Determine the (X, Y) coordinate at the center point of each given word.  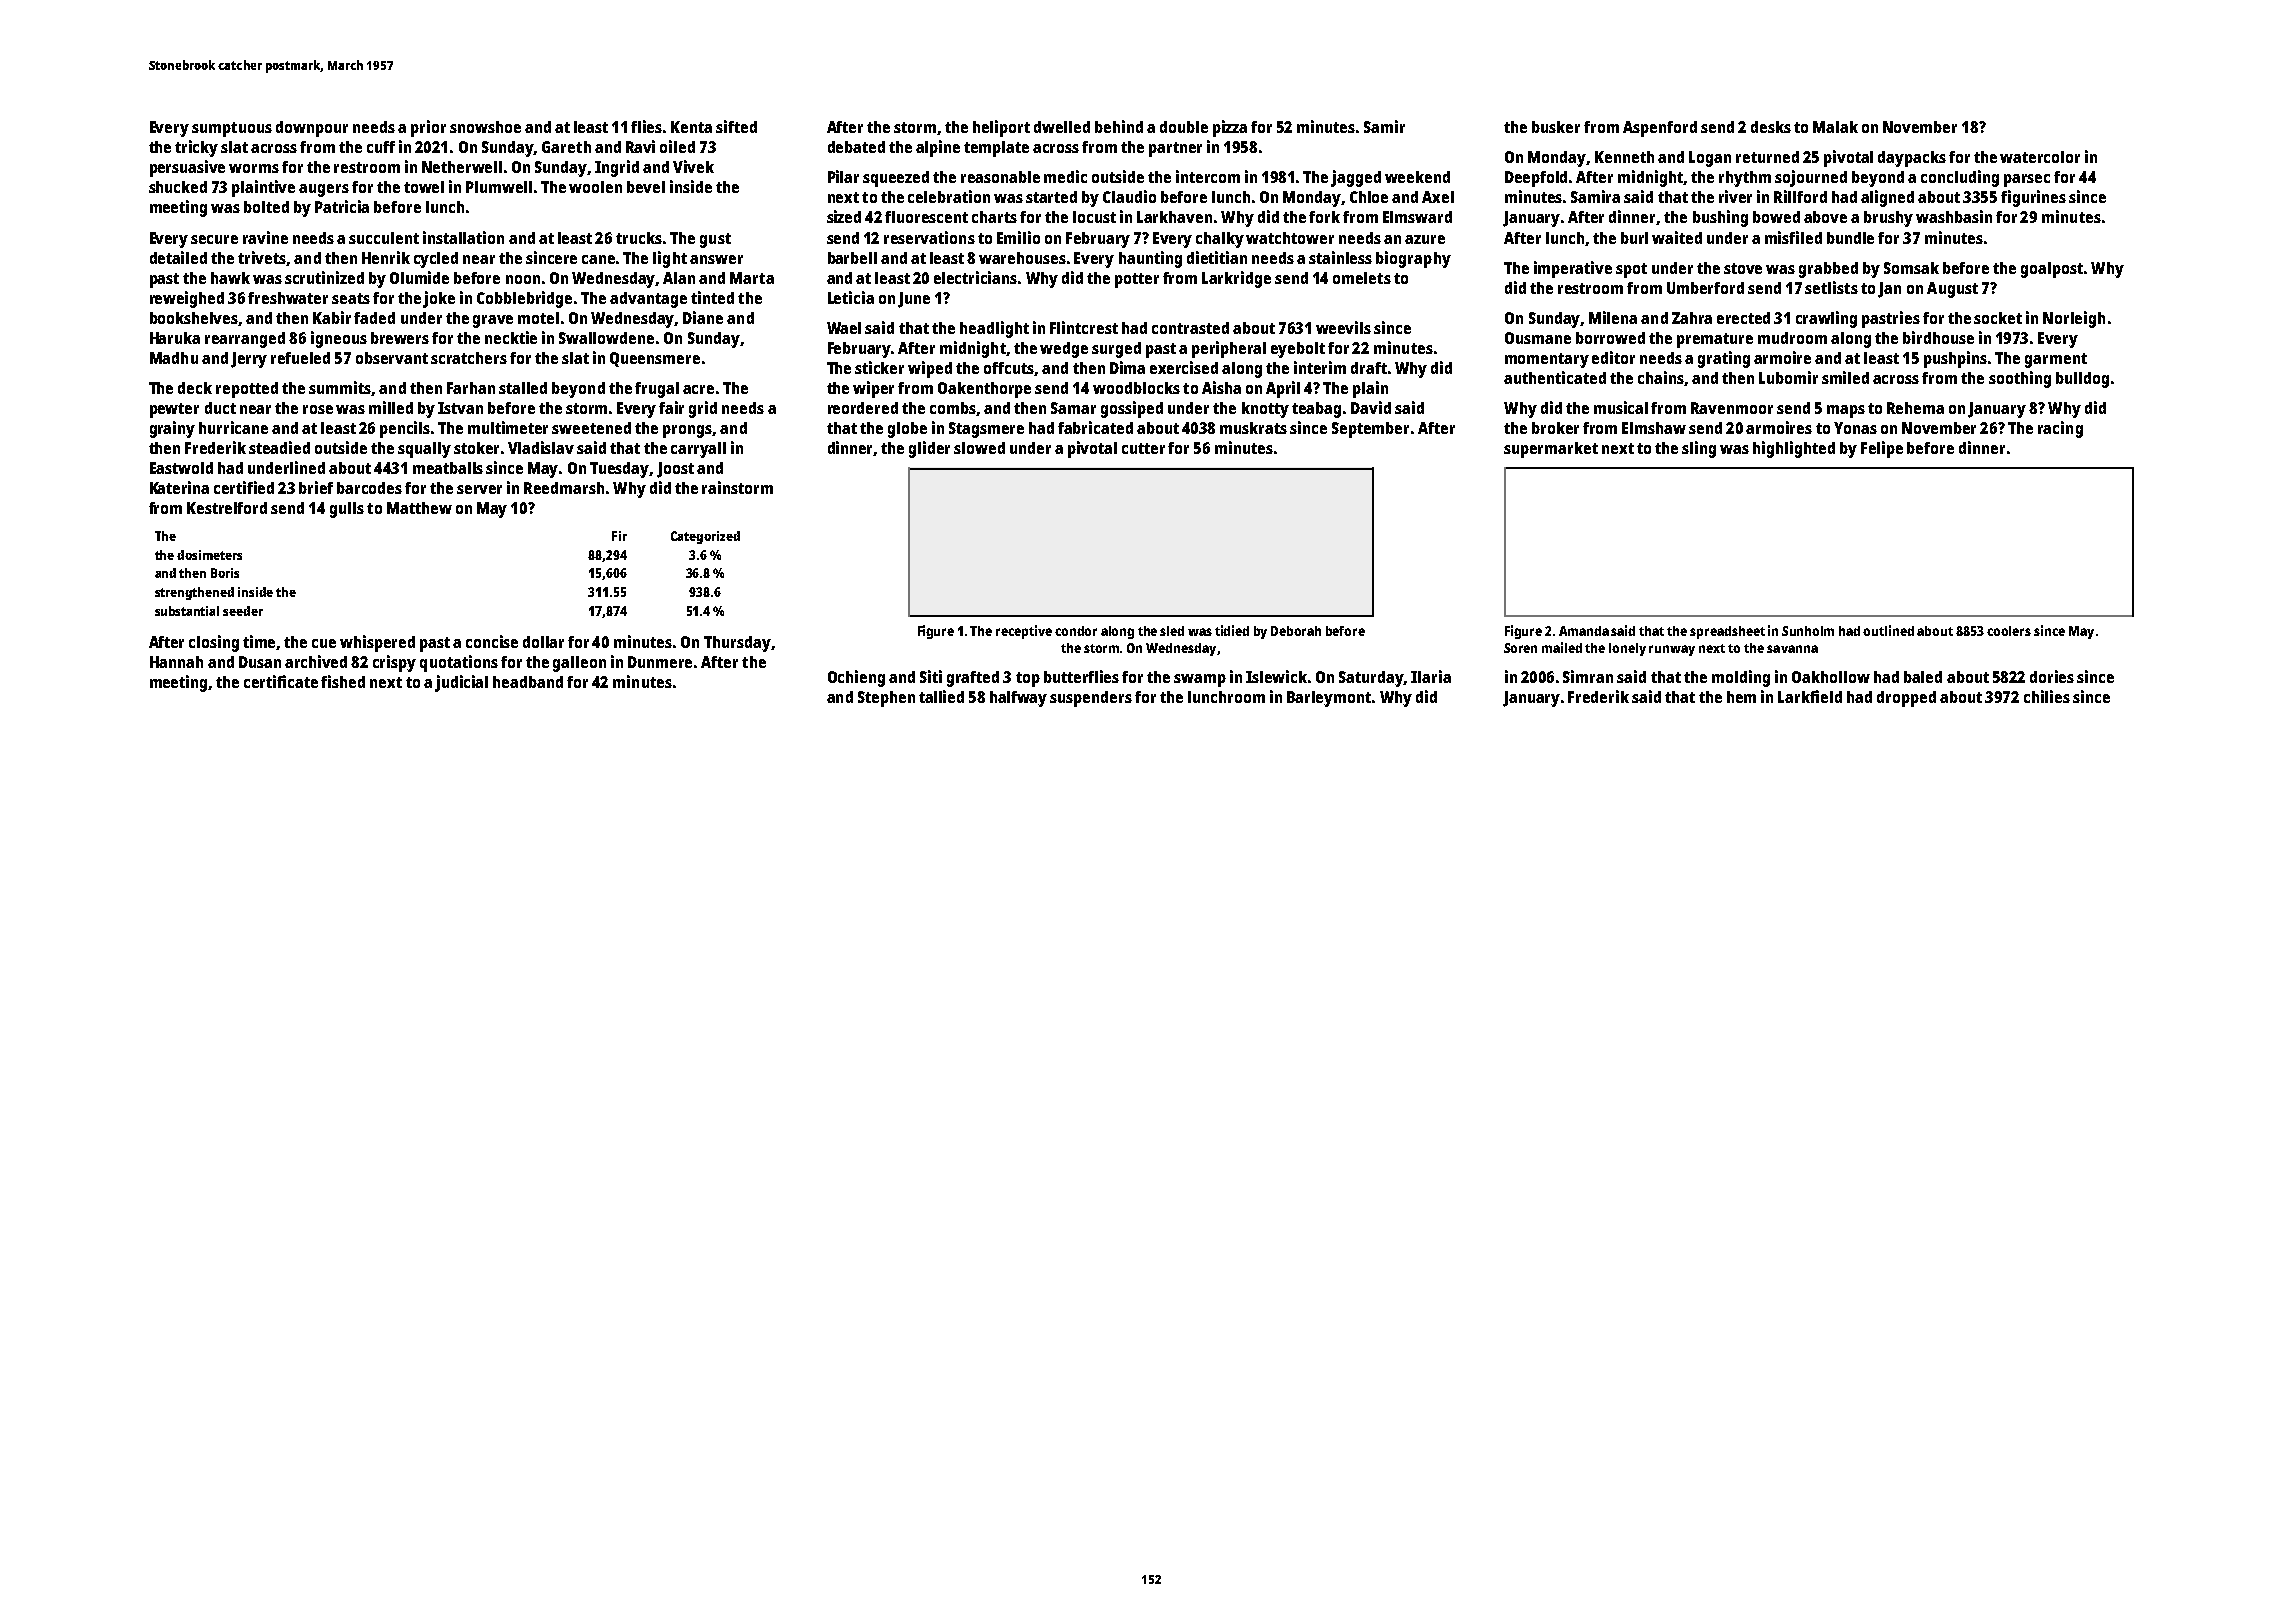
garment (2056, 360)
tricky (196, 148)
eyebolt (1298, 350)
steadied (279, 447)
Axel (1438, 197)
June (914, 300)
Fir (619, 536)
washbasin (1954, 216)
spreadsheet (1727, 632)
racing (2060, 429)
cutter (1143, 448)
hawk (230, 278)
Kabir (332, 317)
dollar (543, 642)
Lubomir (1788, 377)
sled (1172, 631)
